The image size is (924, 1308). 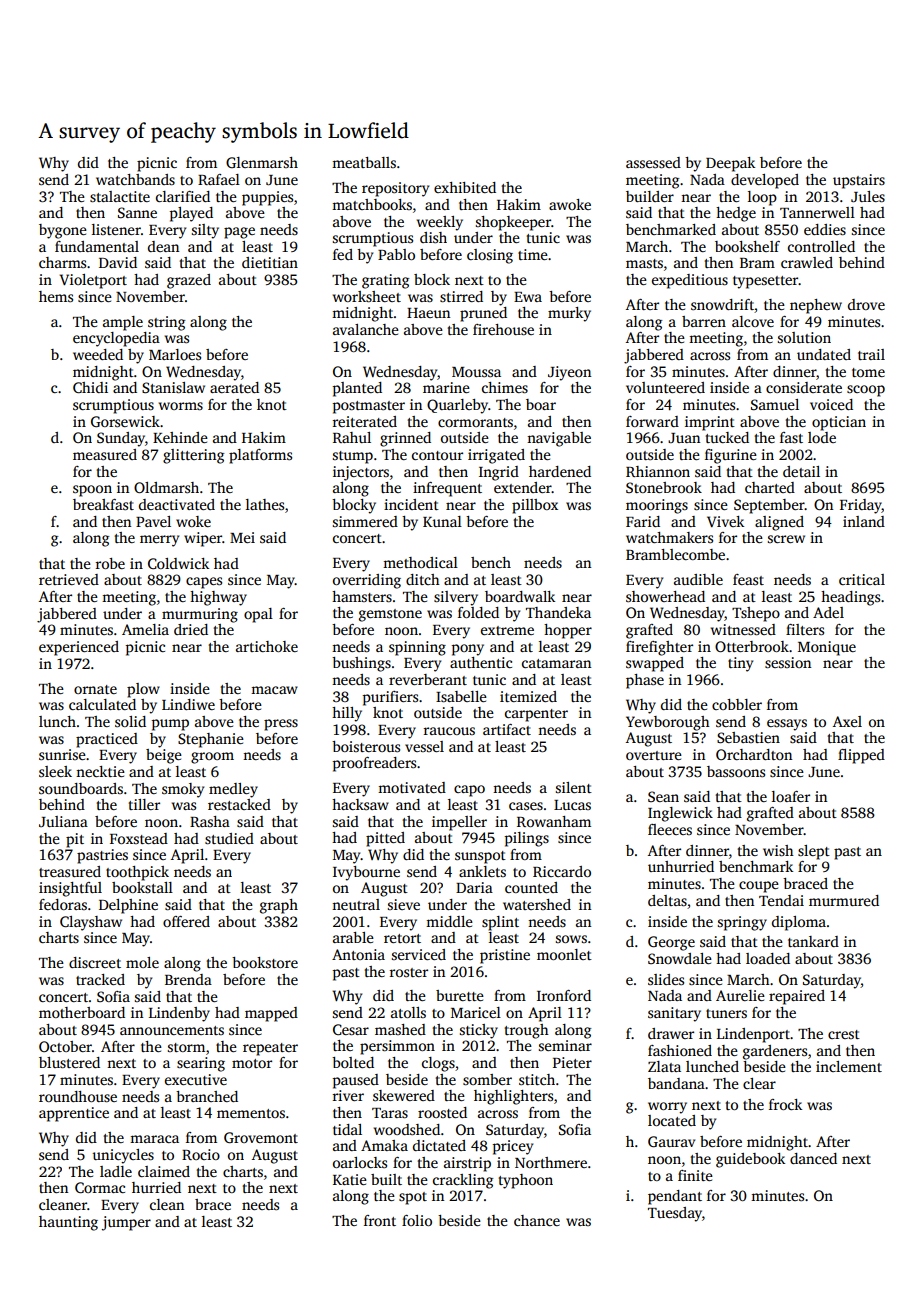 What do you see at coordinates (813, 941) in the screenshot?
I see `tankard` at bounding box center [813, 941].
